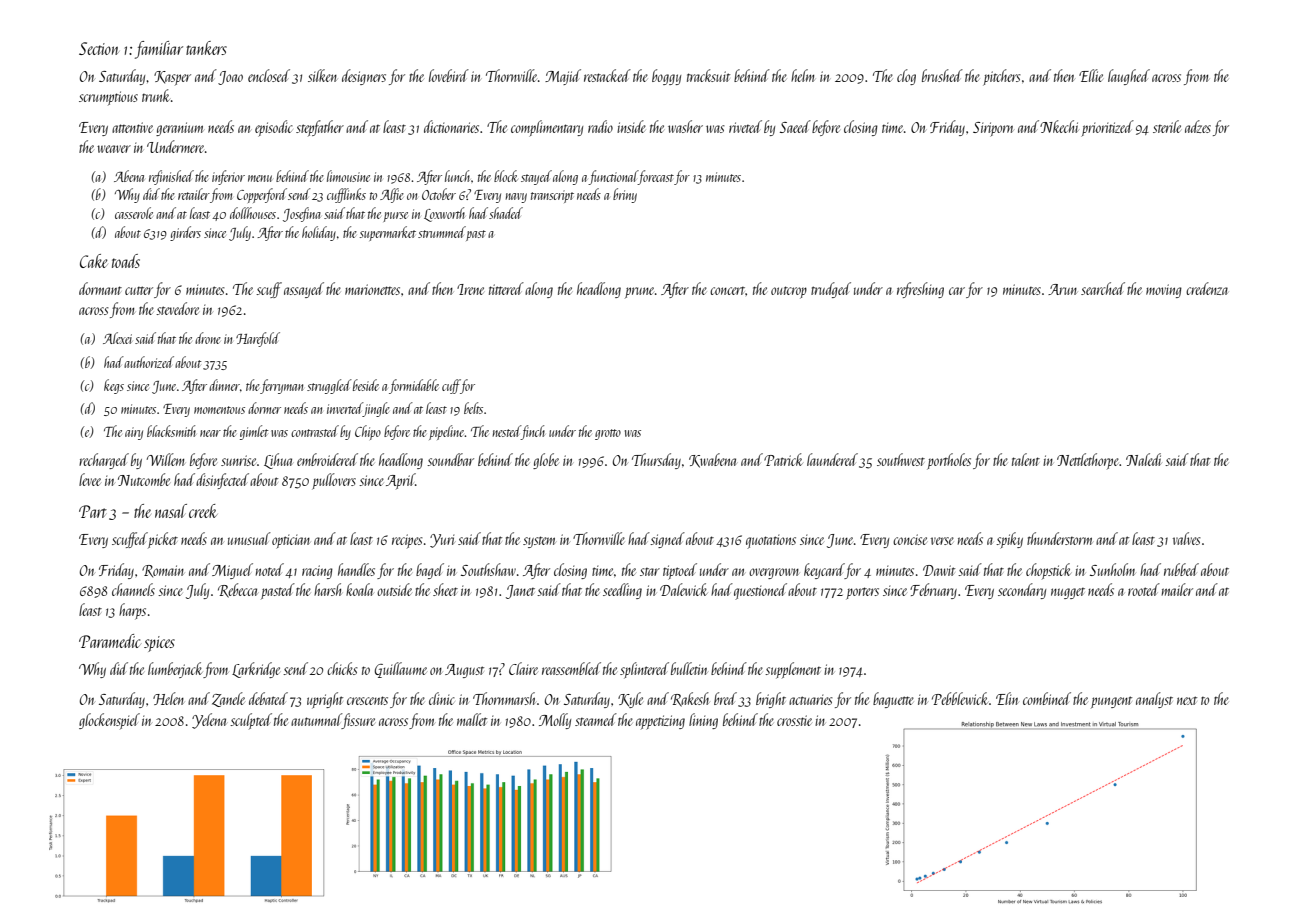  I want to click on prune, so click(639, 292).
